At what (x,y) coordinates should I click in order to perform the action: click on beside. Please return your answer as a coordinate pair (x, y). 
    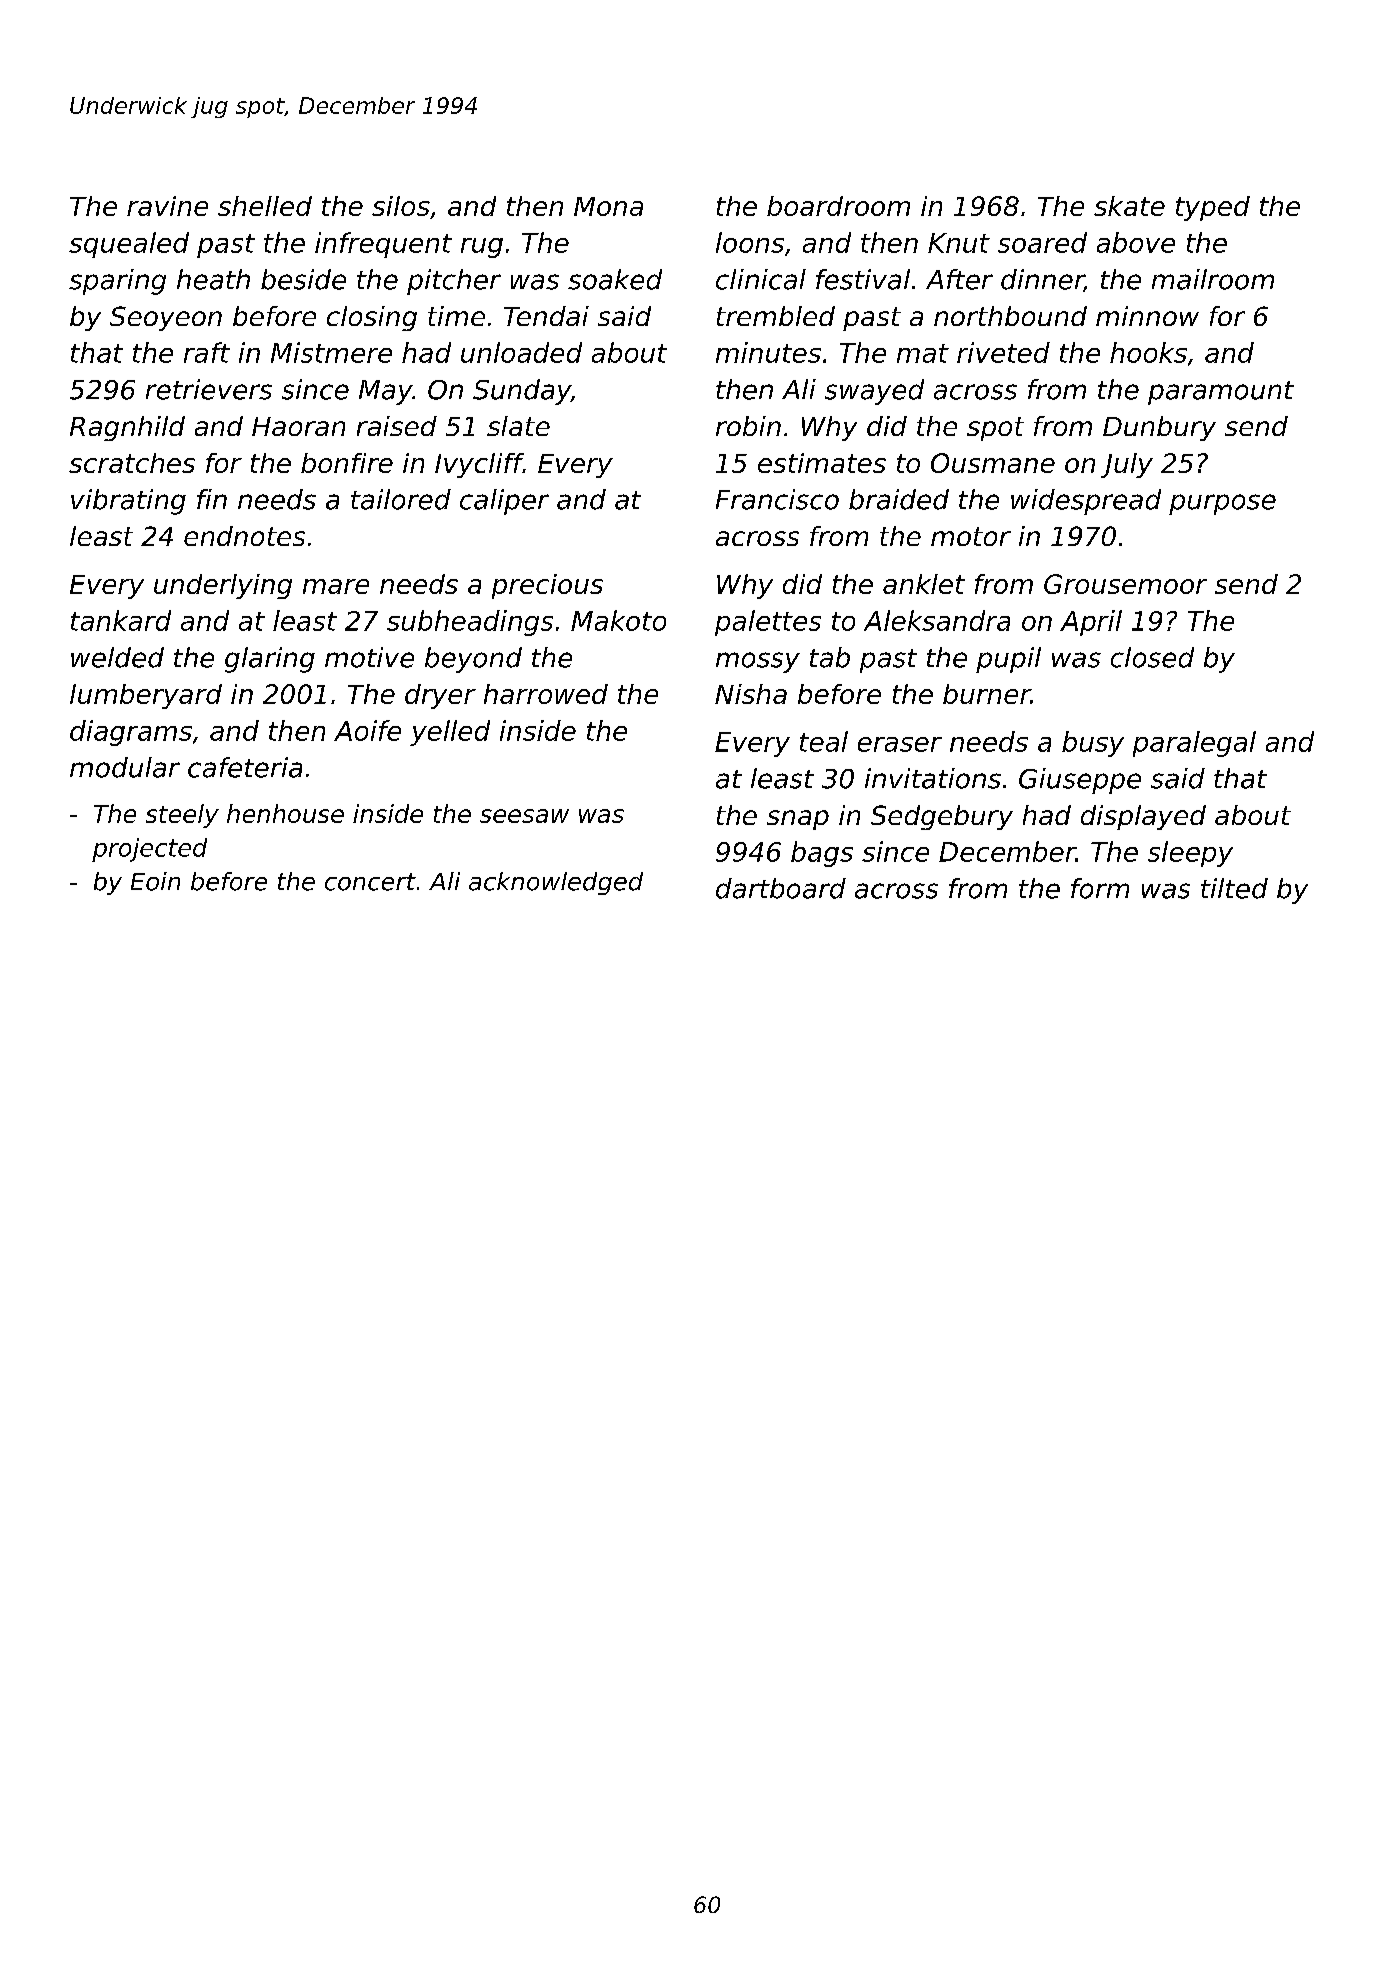
    Looking at the image, I should click on (303, 279).
